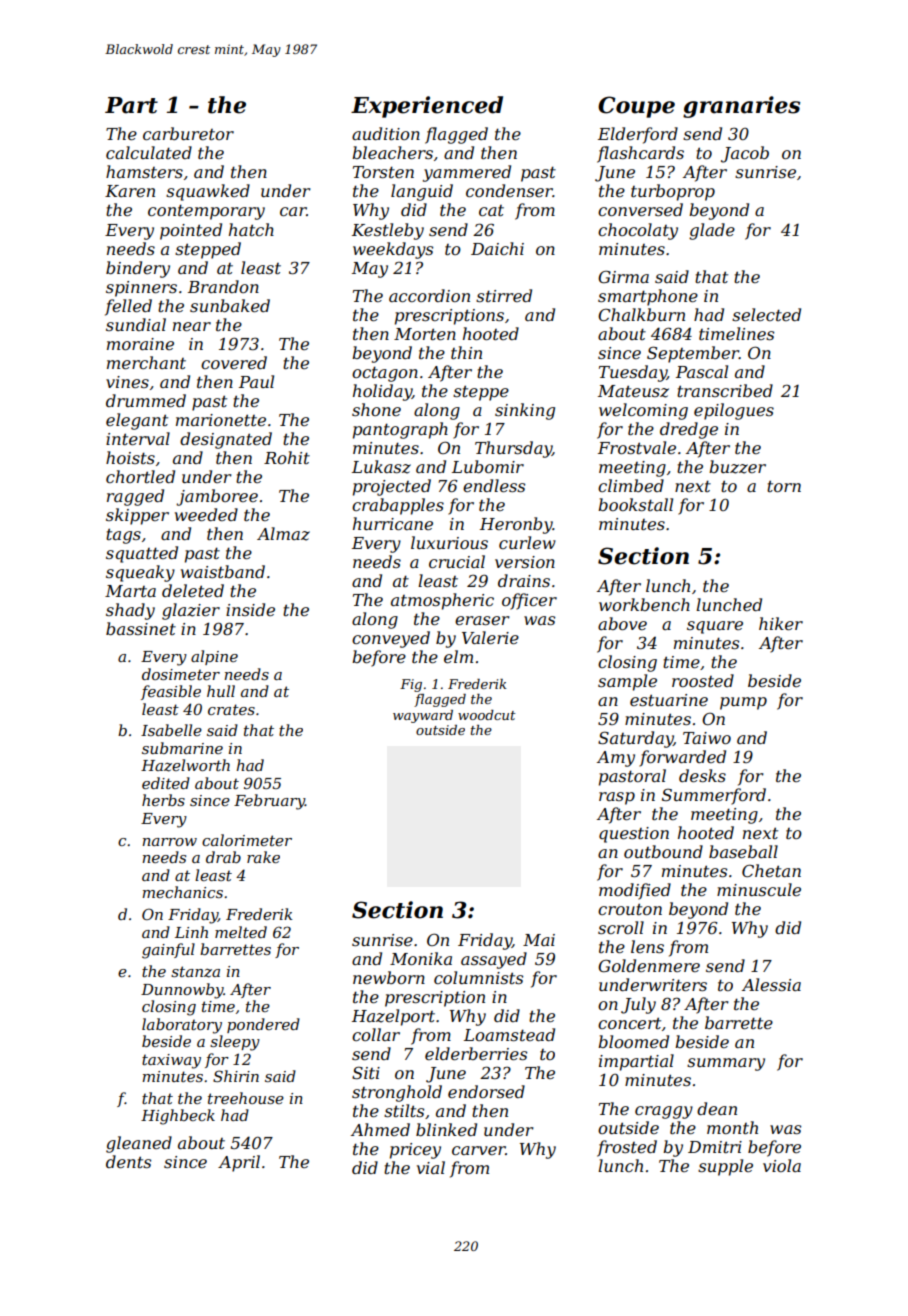  Describe the element at coordinates (206, 212) in the screenshot. I see `contemporary` at that location.
